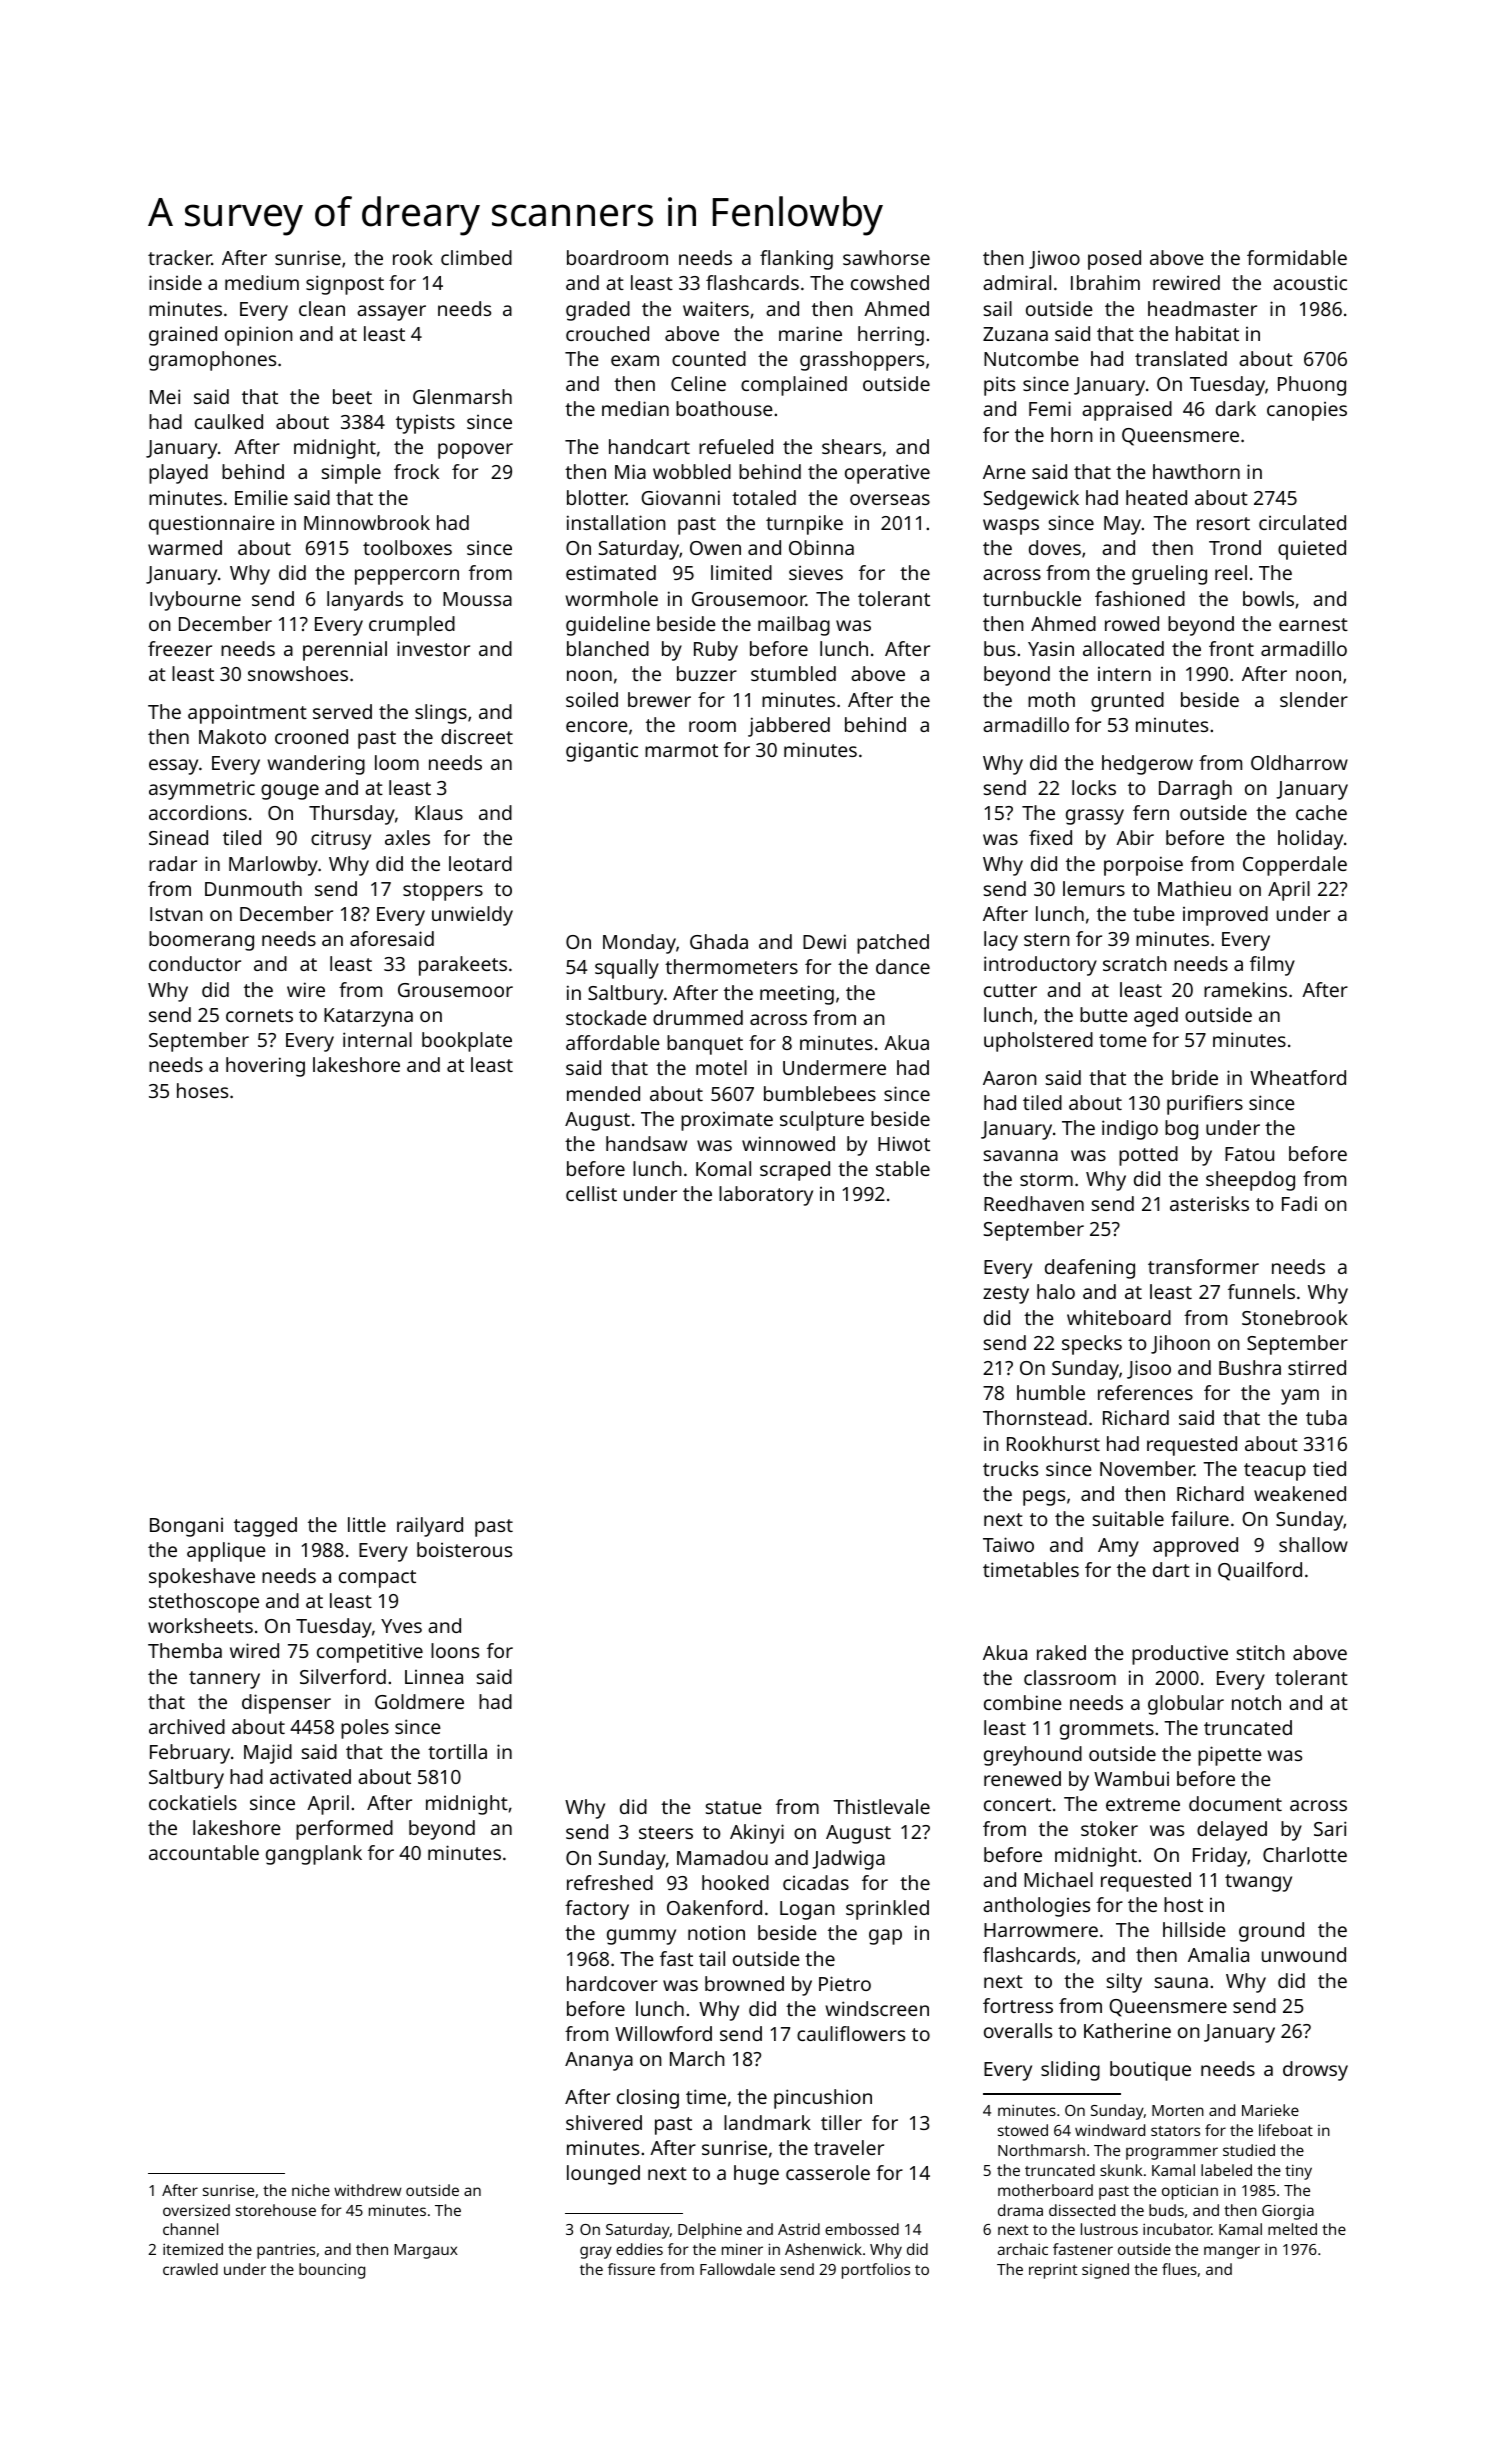 The width and height of the page is (1496, 2464). I want to click on host, so click(1183, 1904).
